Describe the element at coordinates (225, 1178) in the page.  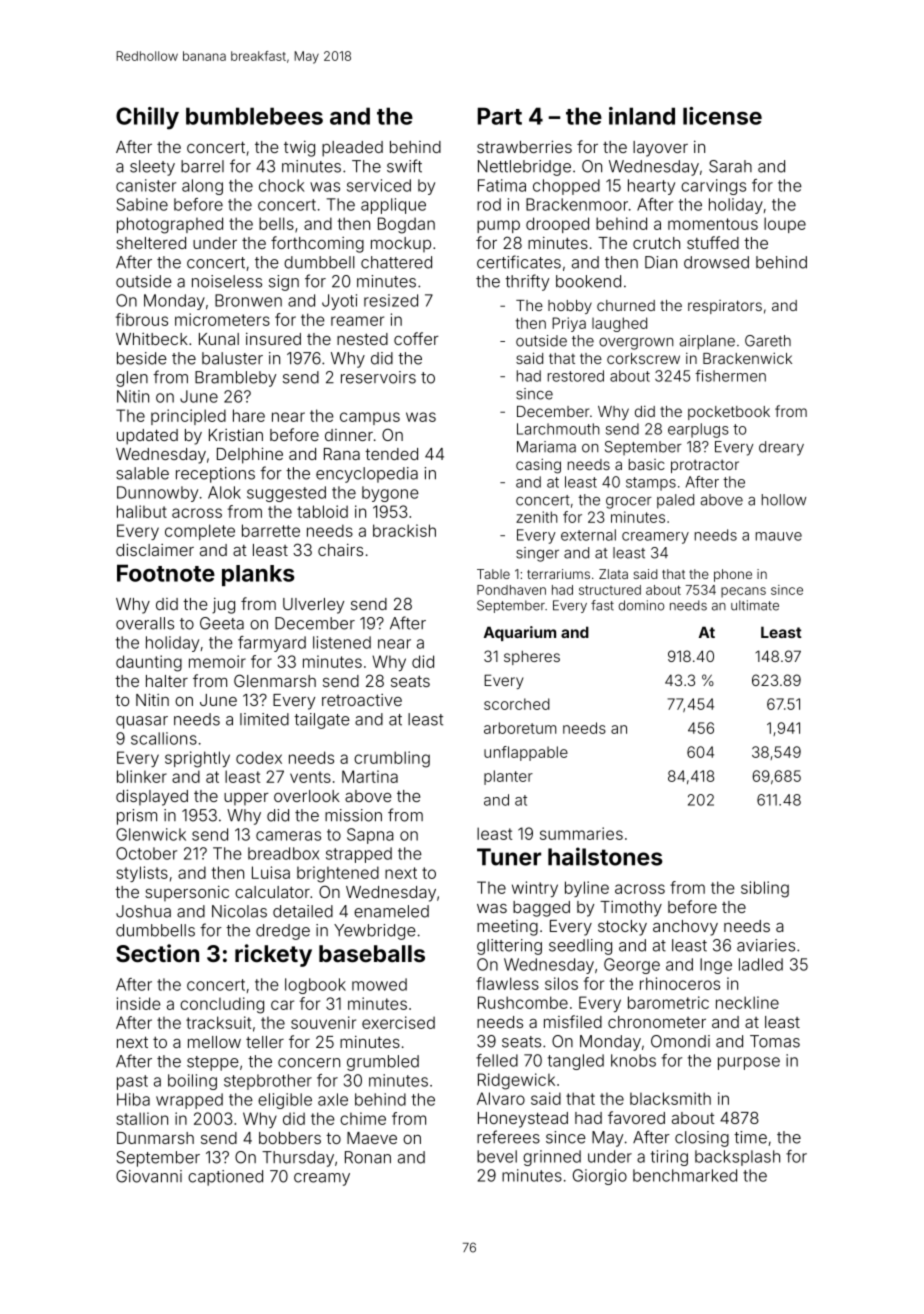
I see `captioned` at that location.
